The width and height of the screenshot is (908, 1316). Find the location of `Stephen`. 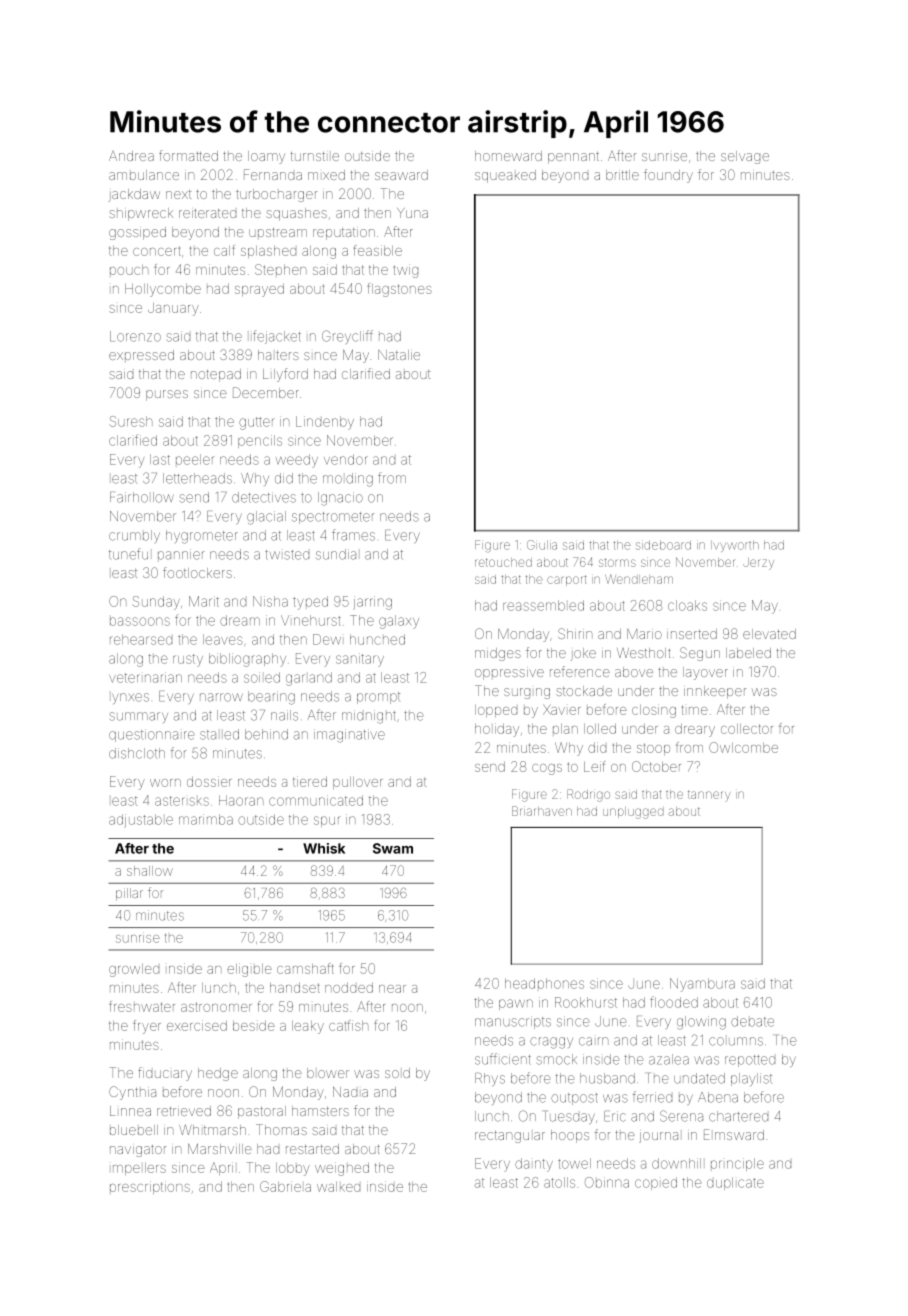

Stephen is located at coordinates (280, 269).
